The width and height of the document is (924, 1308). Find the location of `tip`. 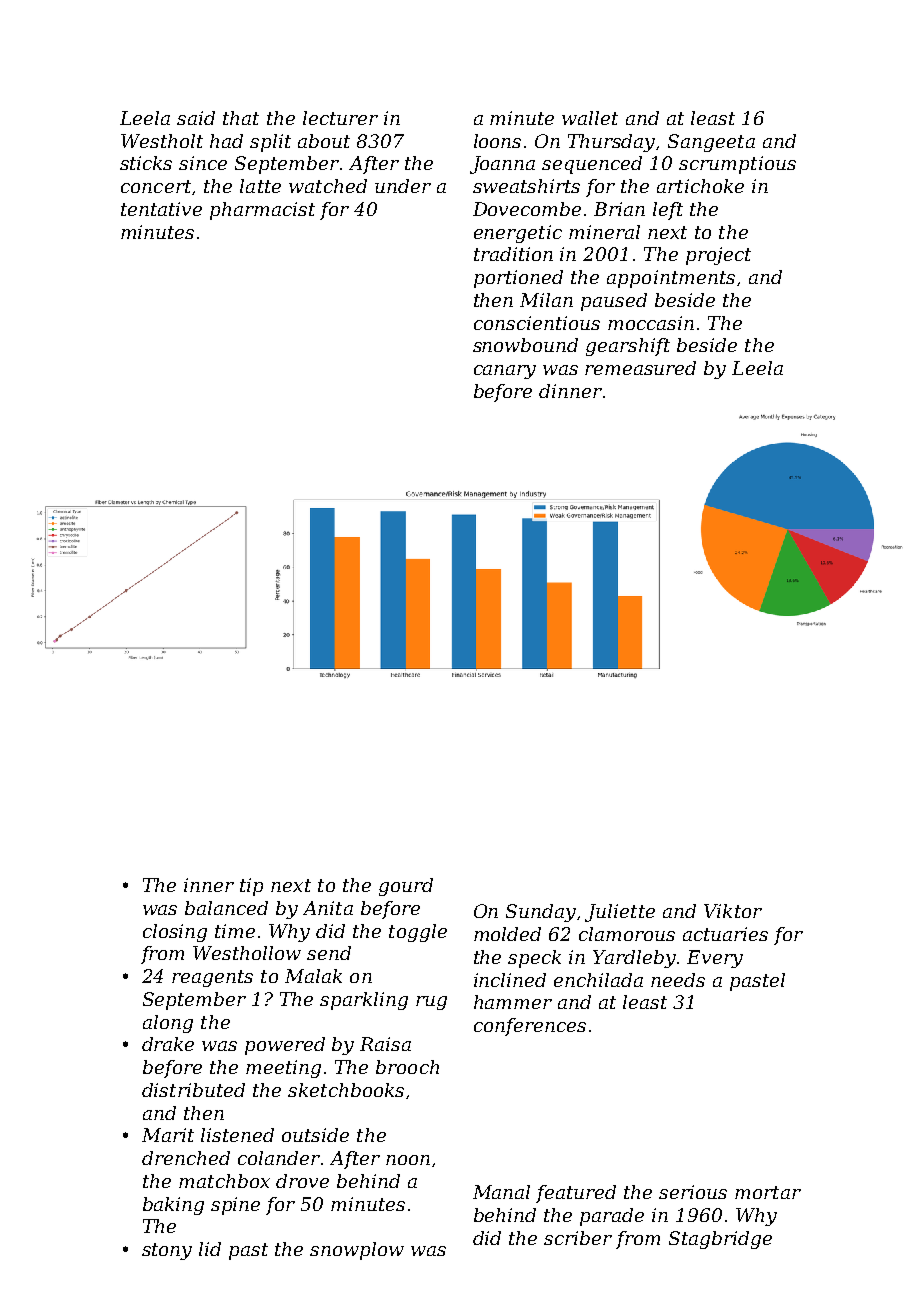

tip is located at coordinates (251, 887).
